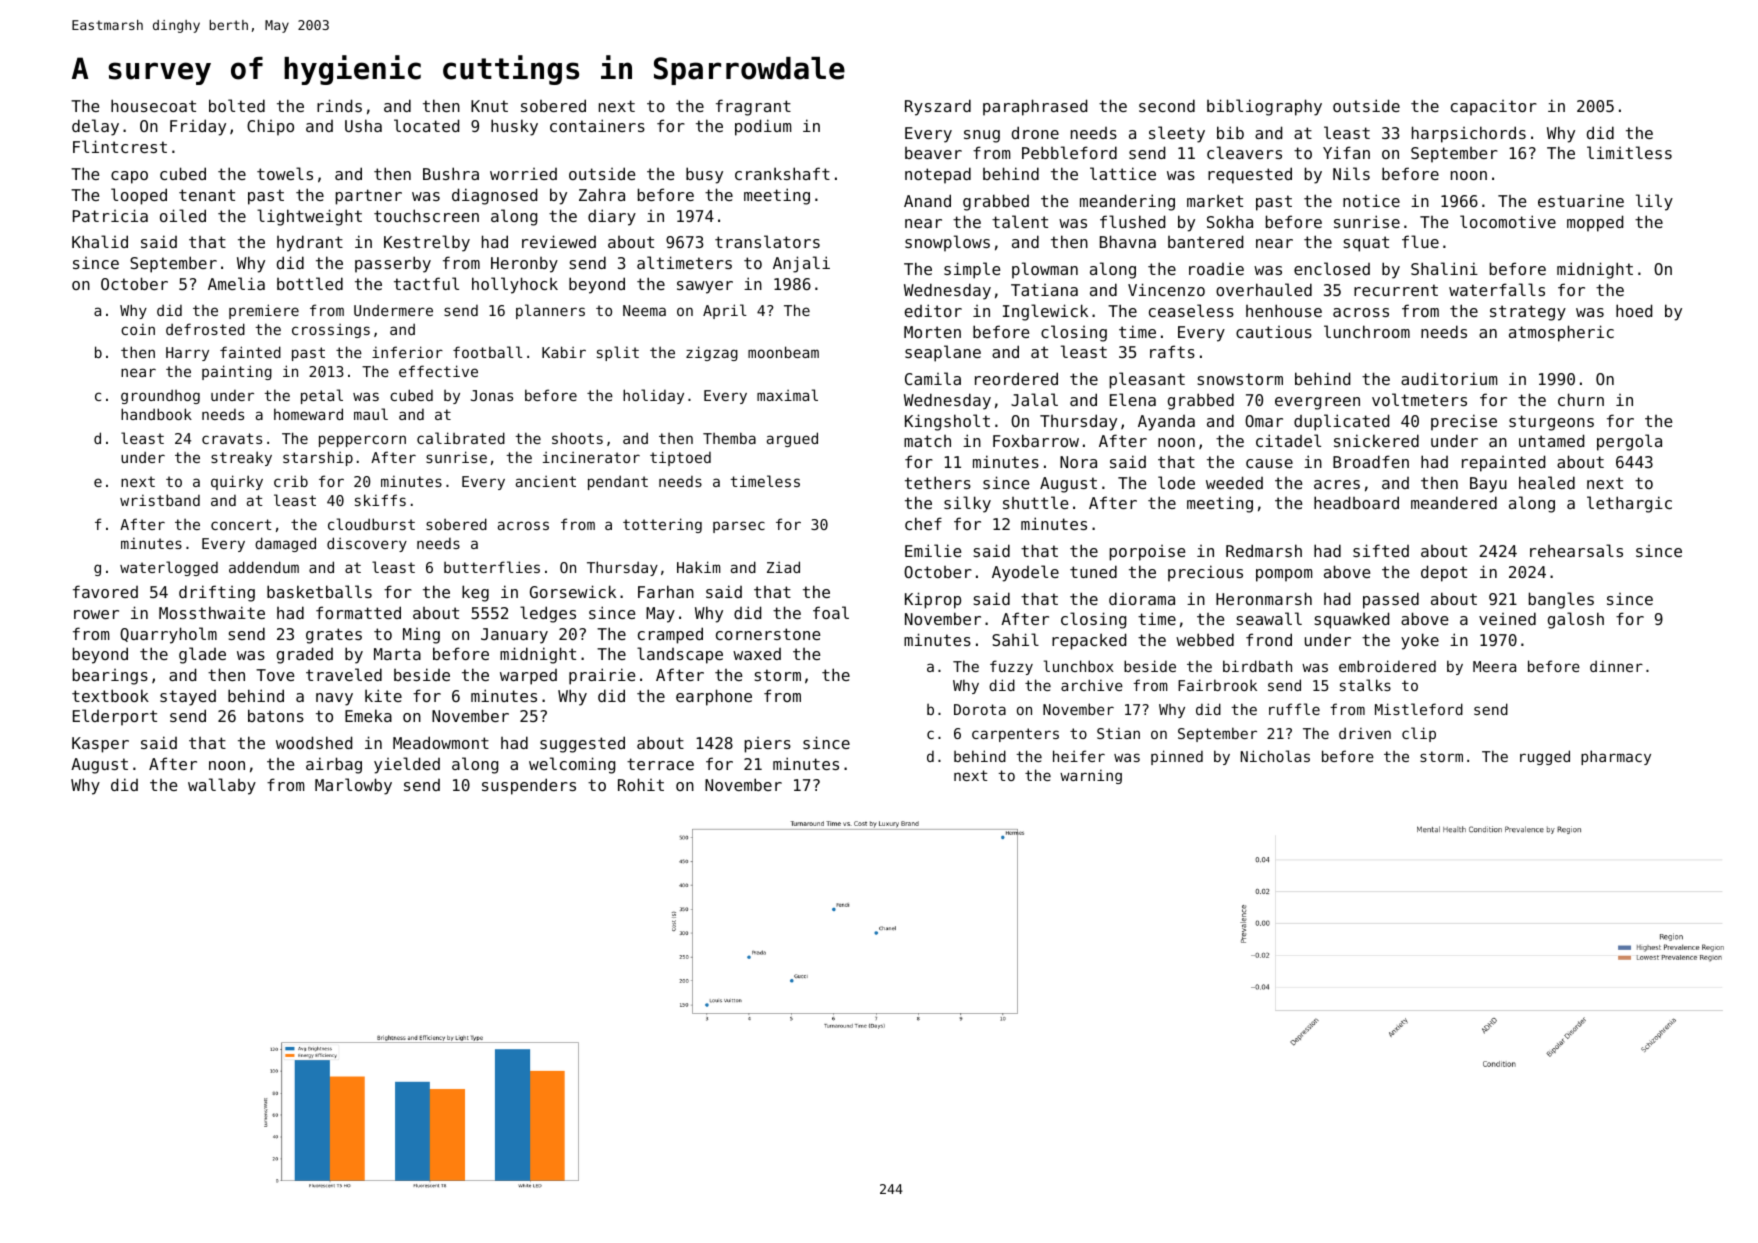 This screenshot has height=1243, width=1758. I want to click on headboard, so click(1356, 502).
